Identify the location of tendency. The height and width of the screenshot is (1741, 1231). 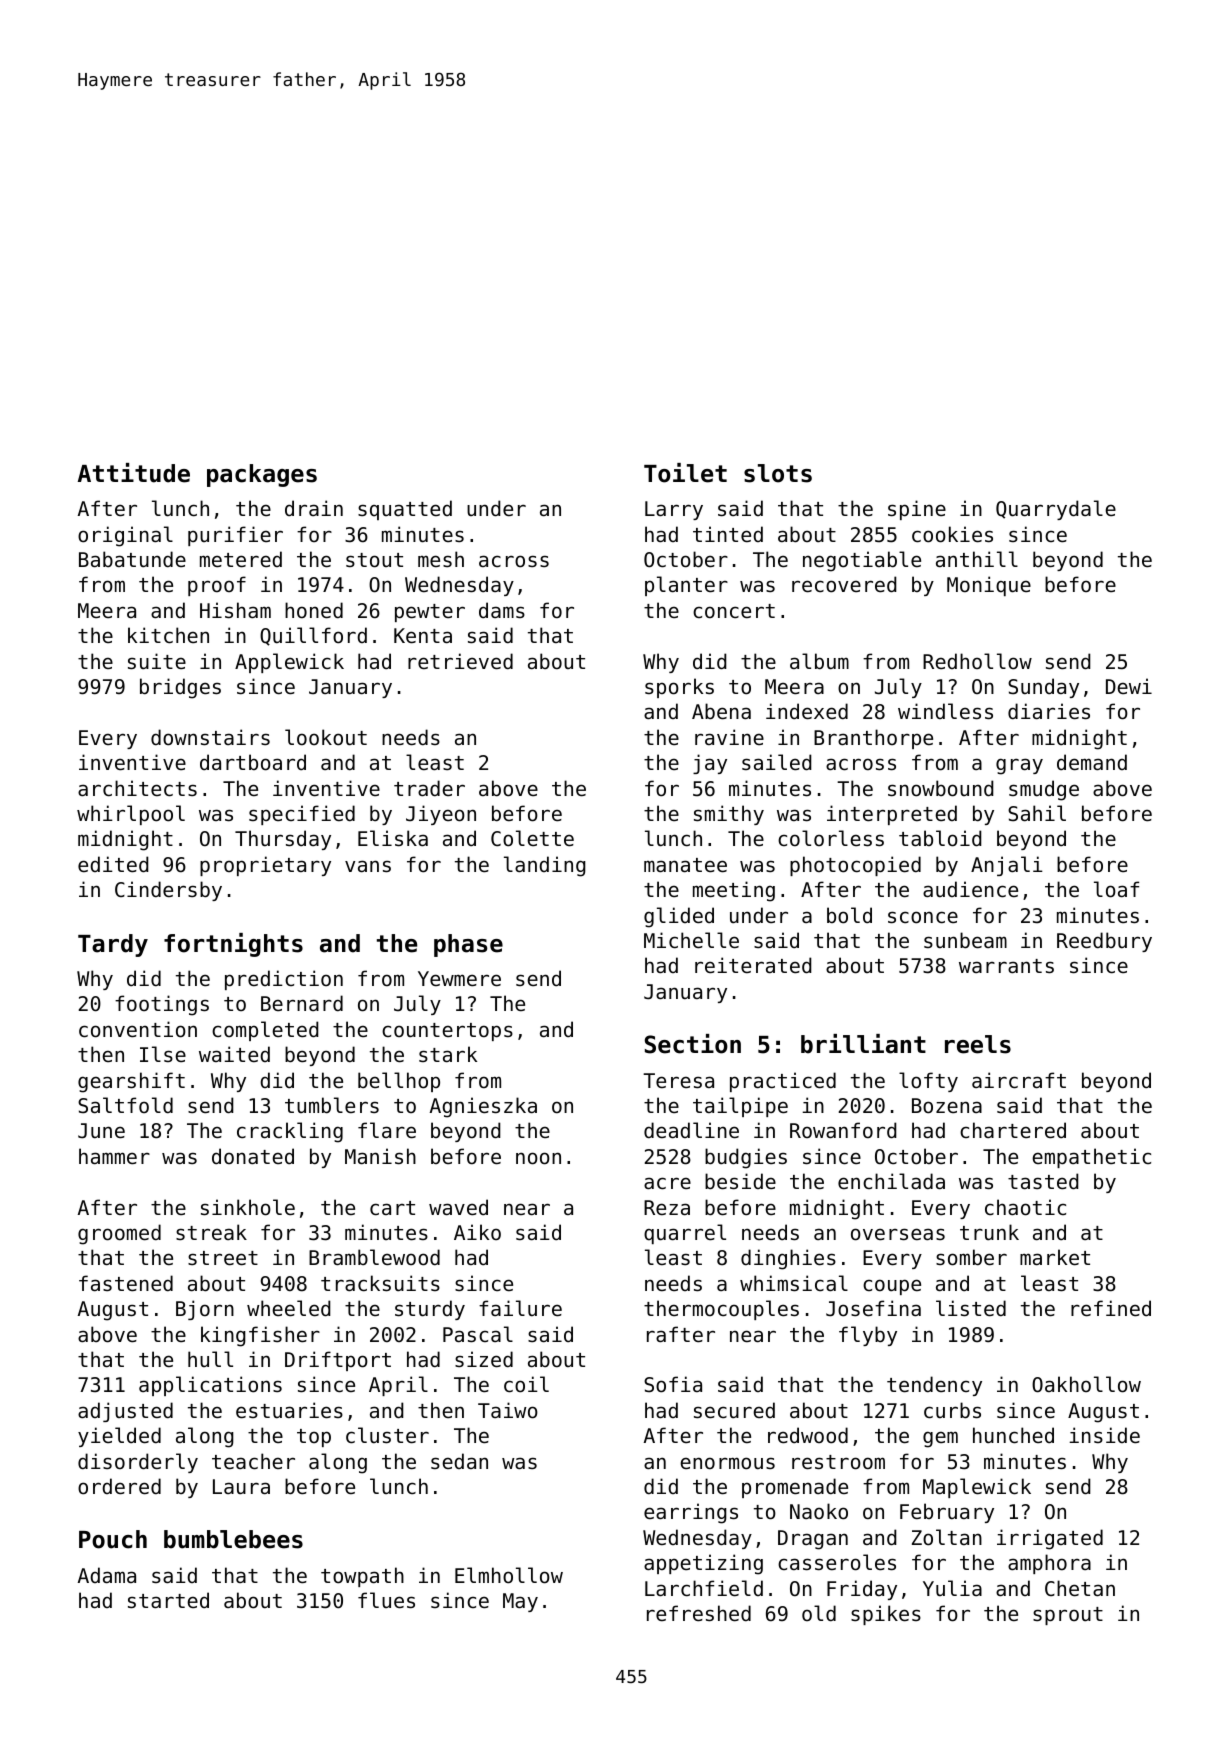
(934, 1386).
